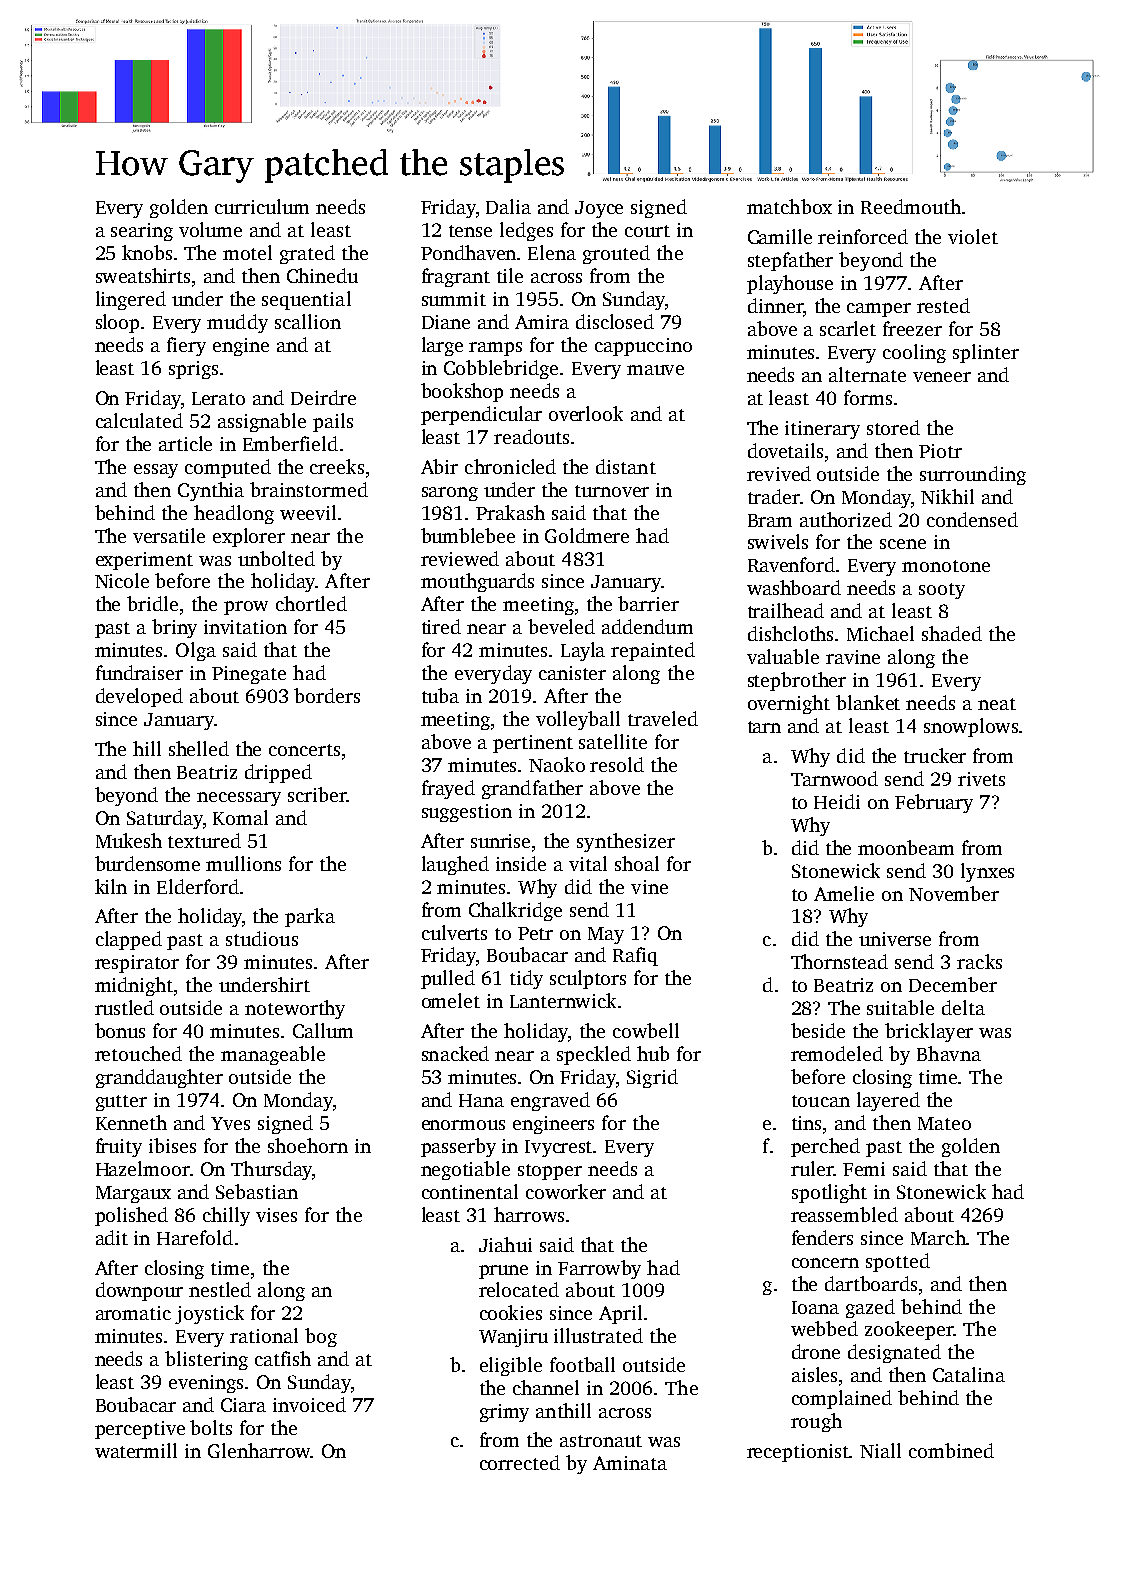  Describe the element at coordinates (542, 322) in the page. I see `Amira` at that location.
